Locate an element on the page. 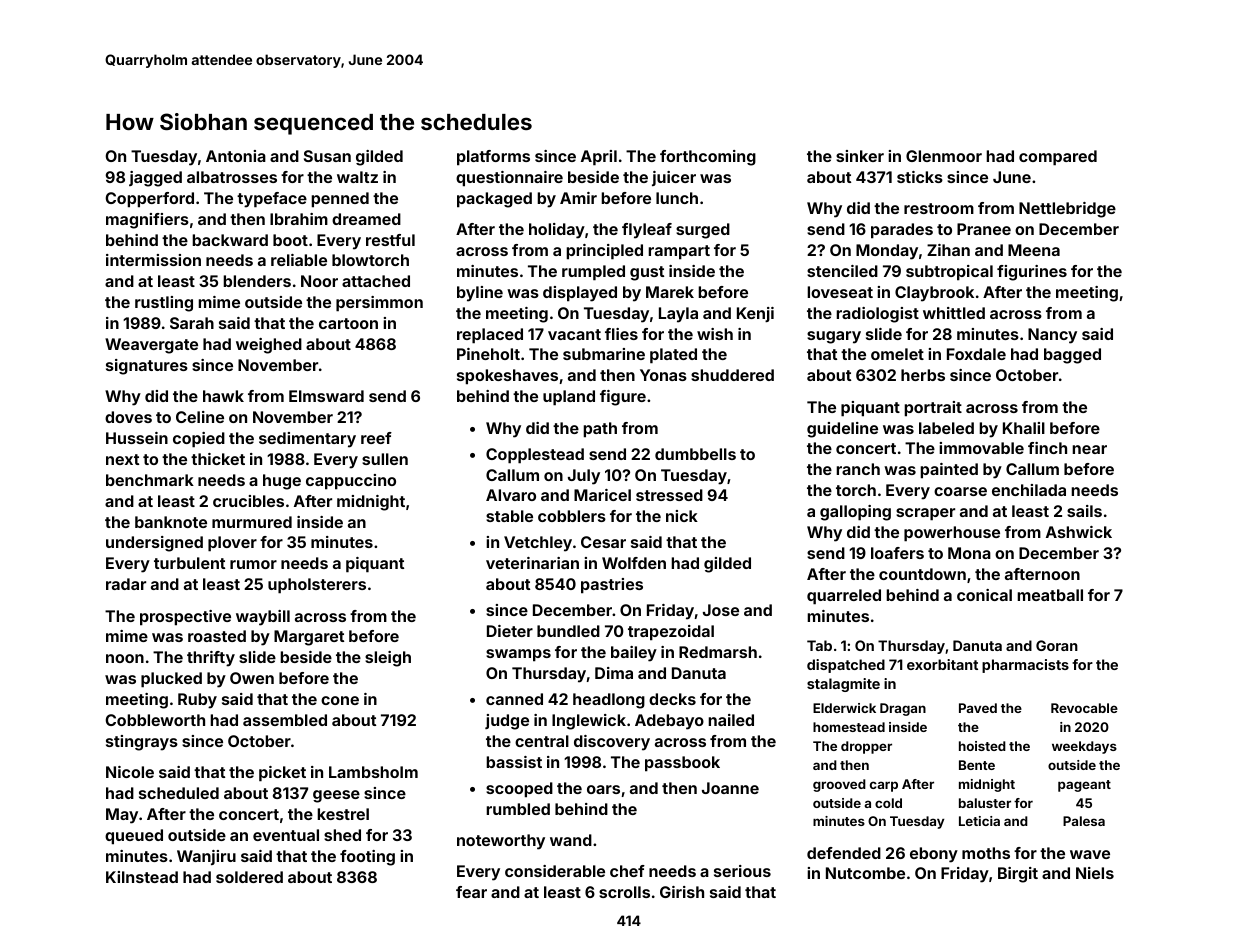 The image size is (1233, 952). Jose is located at coordinates (721, 610).
